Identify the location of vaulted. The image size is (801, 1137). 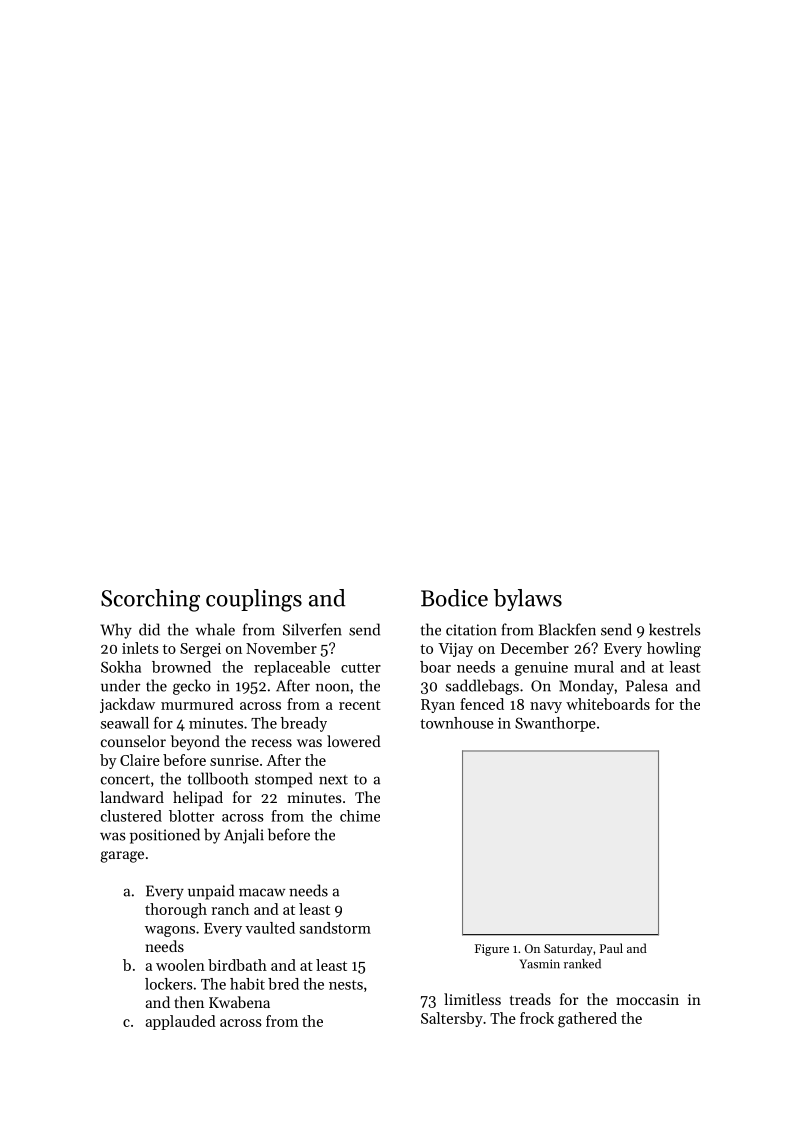
(270, 928).
